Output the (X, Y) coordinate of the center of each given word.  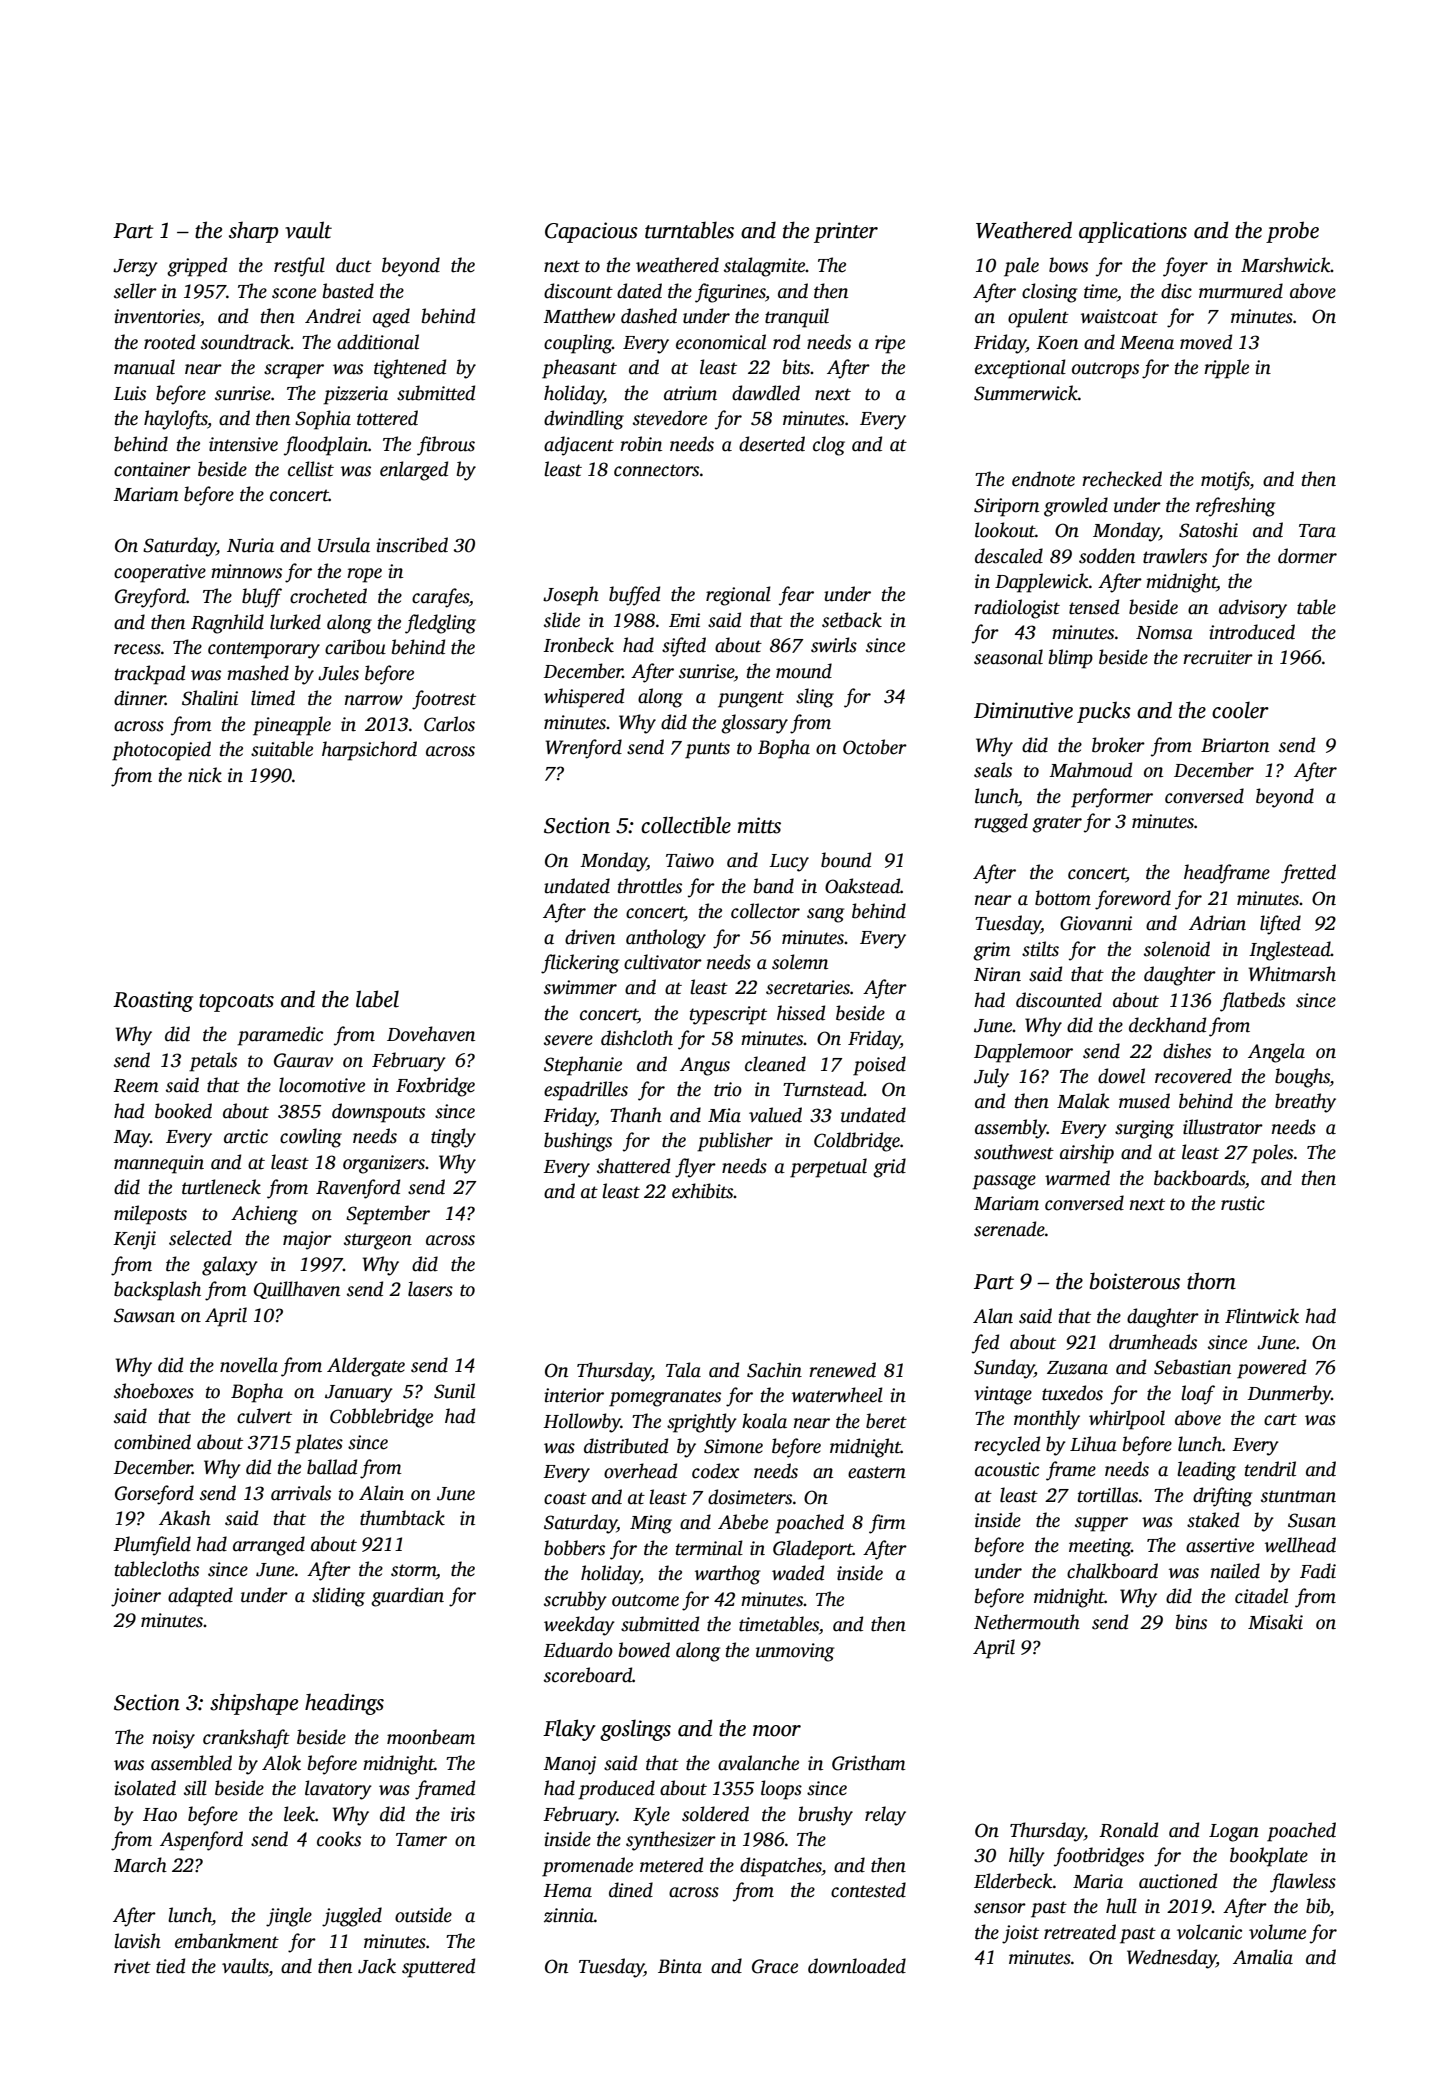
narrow (374, 700)
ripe (890, 344)
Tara (1317, 531)
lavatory (338, 1790)
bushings (578, 1142)
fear (796, 596)
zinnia (569, 1915)
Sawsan (144, 1315)
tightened (410, 369)
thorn (1211, 1281)
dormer (1307, 556)
